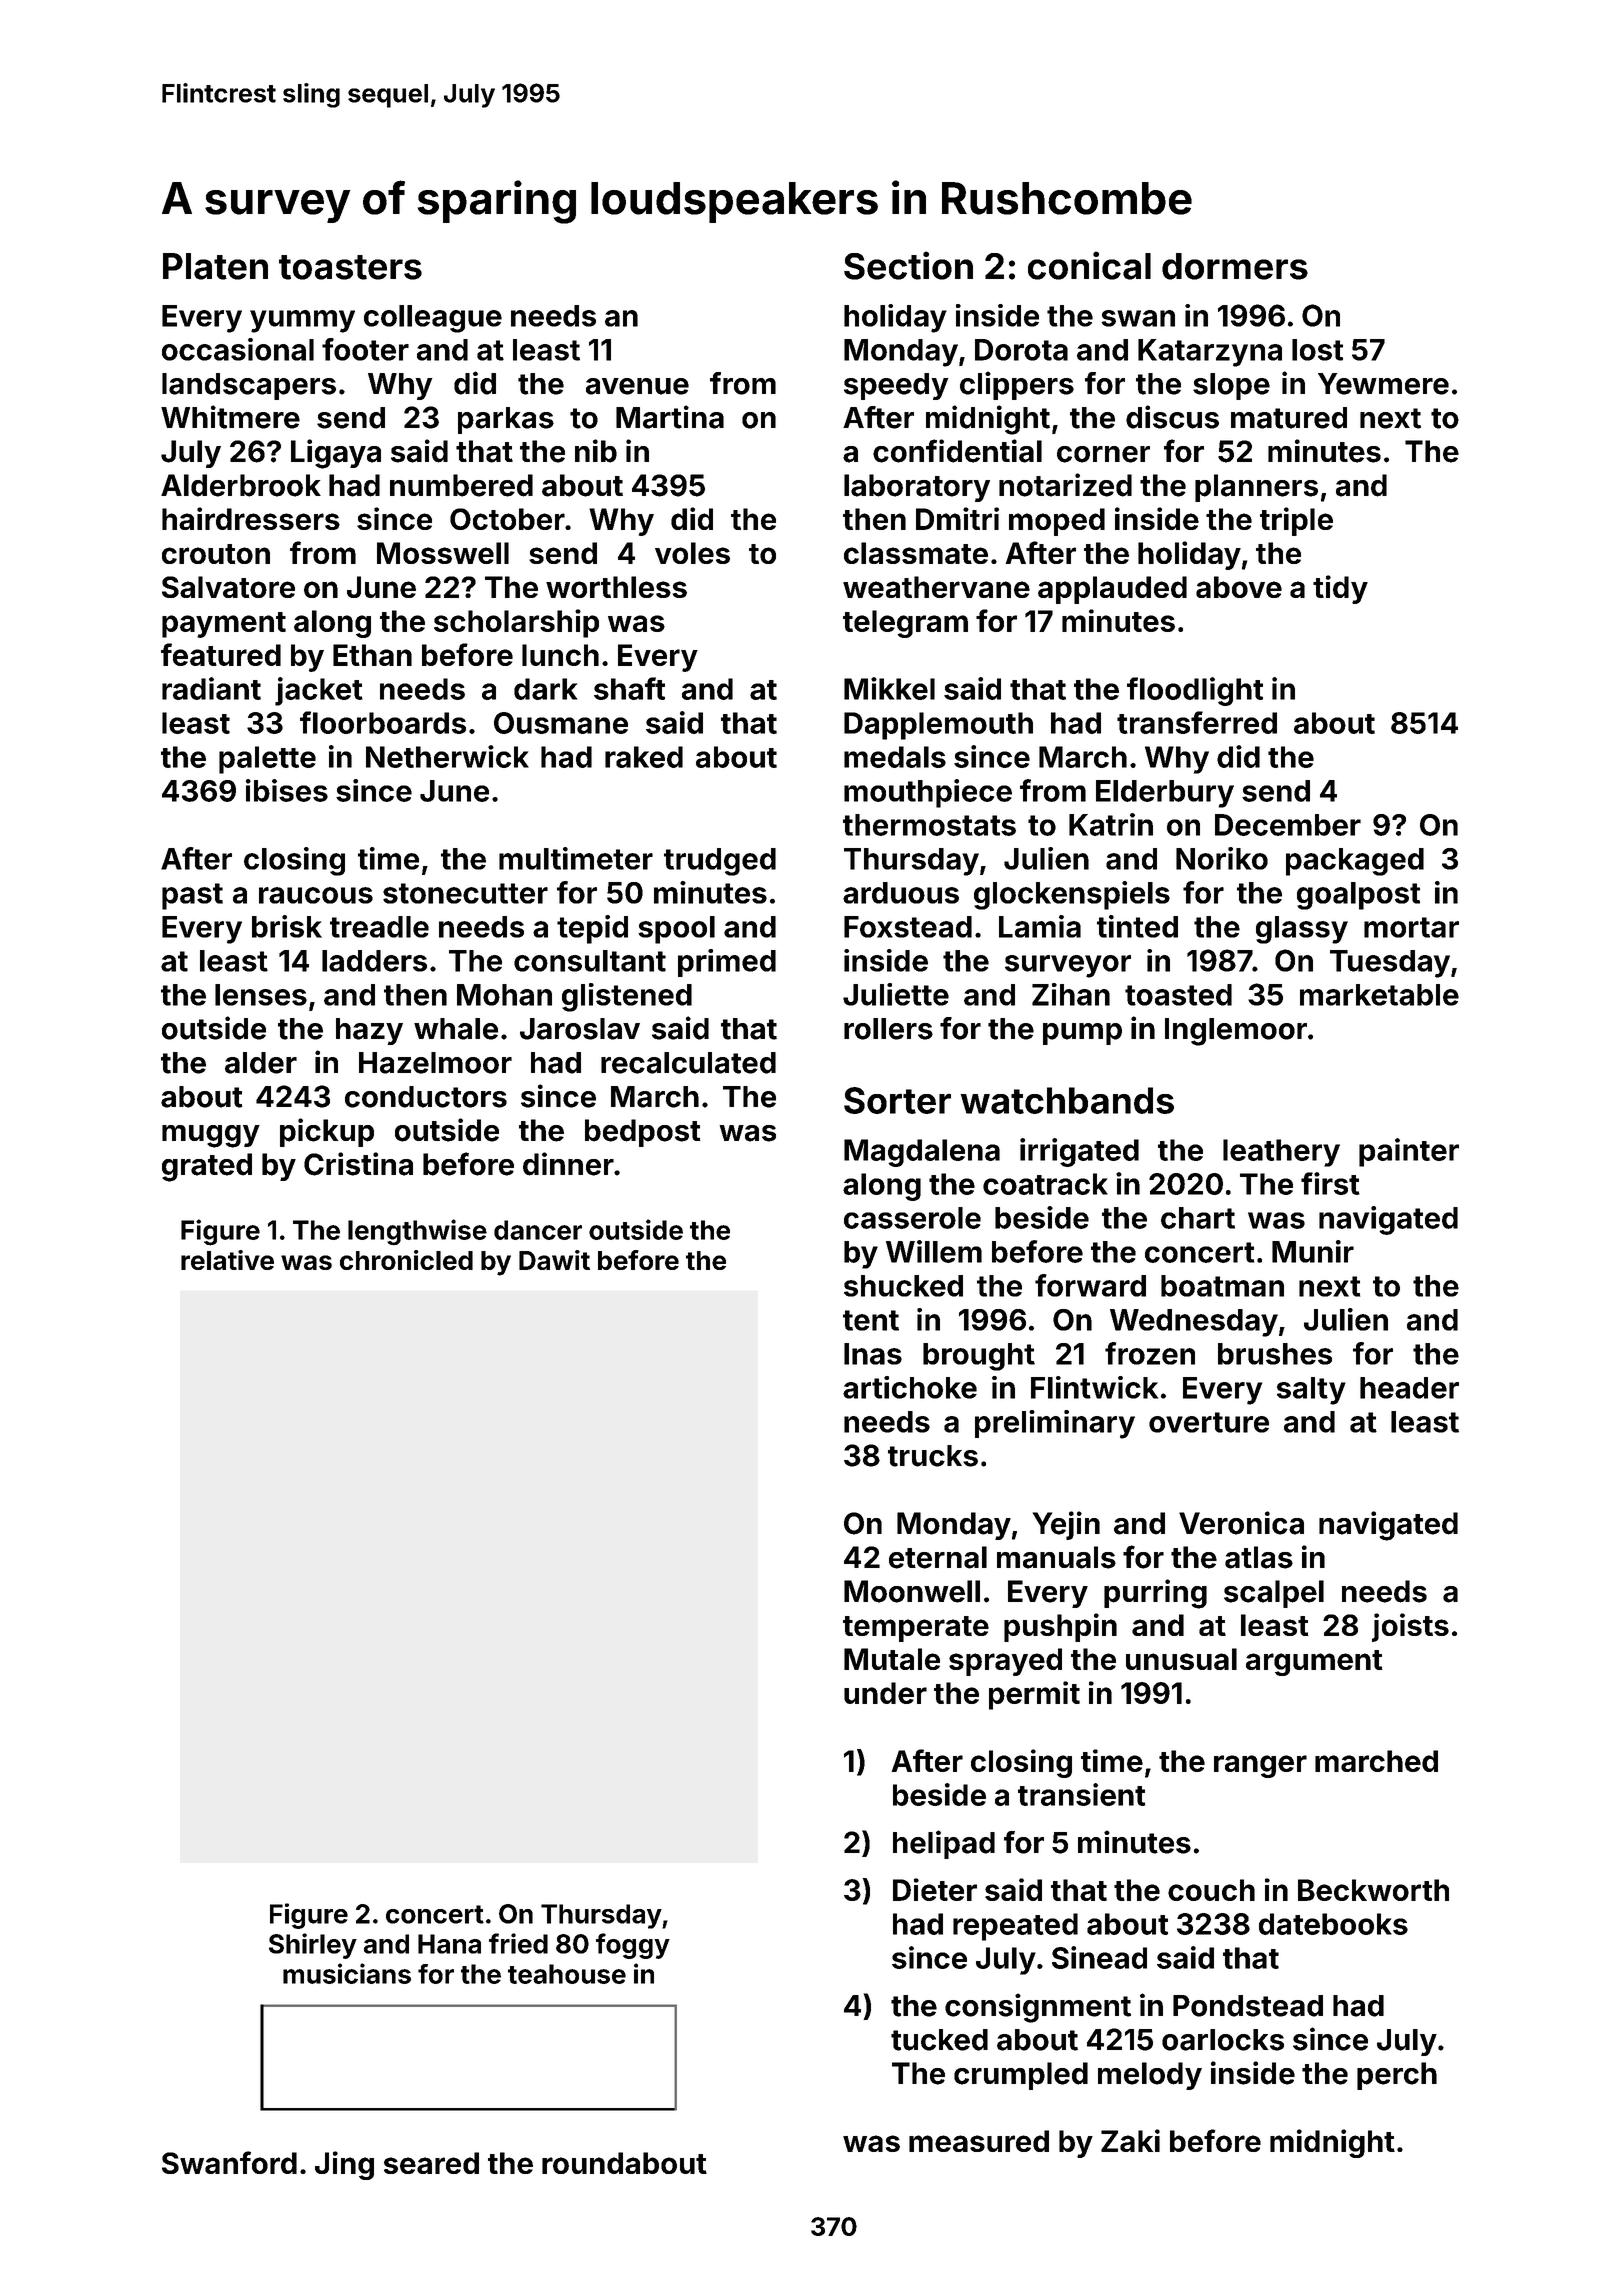 The width and height of the screenshot is (1620, 2292). What do you see at coordinates (431, 2163) in the screenshot?
I see `seared` at bounding box center [431, 2163].
